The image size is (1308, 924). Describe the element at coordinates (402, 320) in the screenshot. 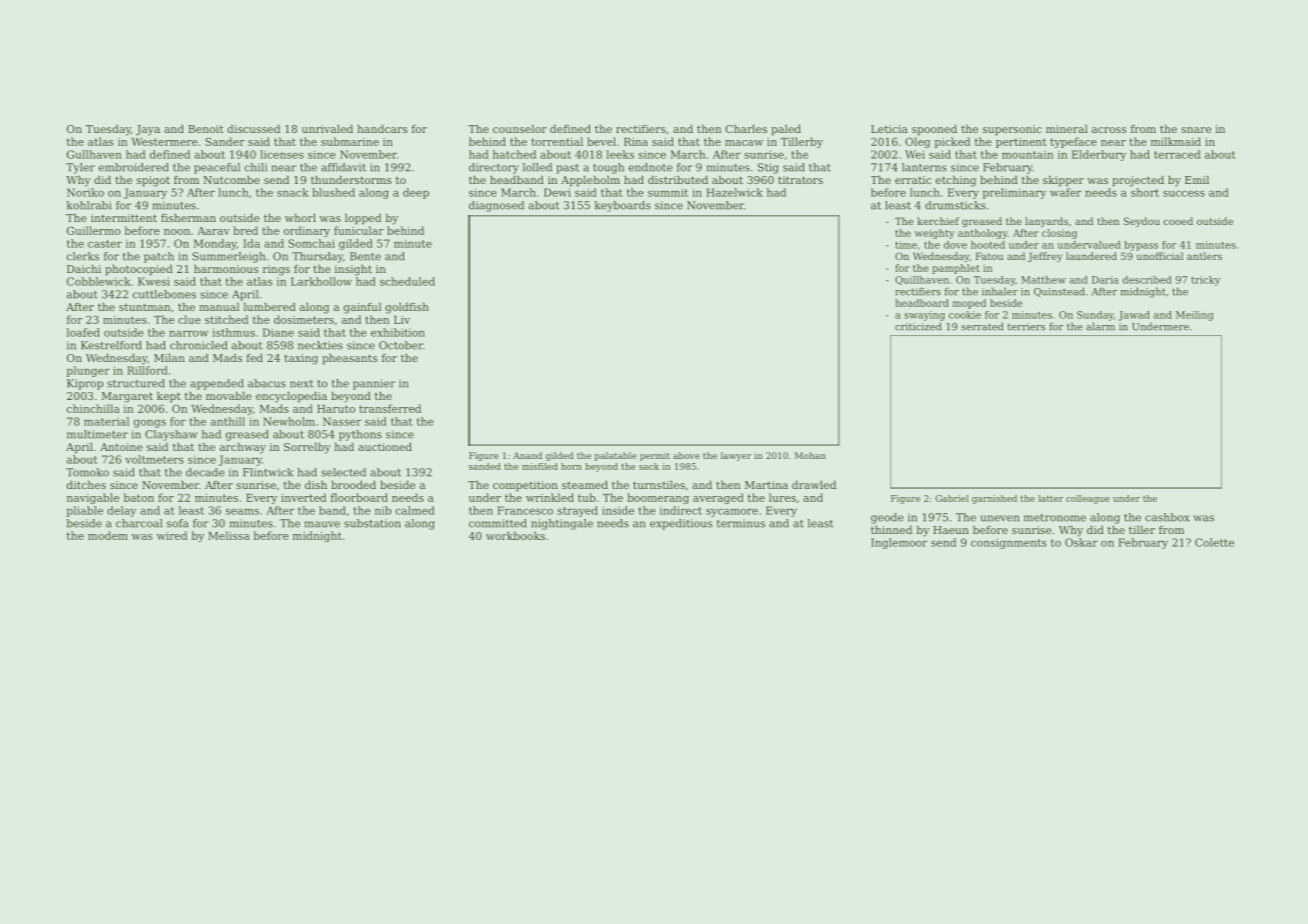

I see `Liv` at that location.
